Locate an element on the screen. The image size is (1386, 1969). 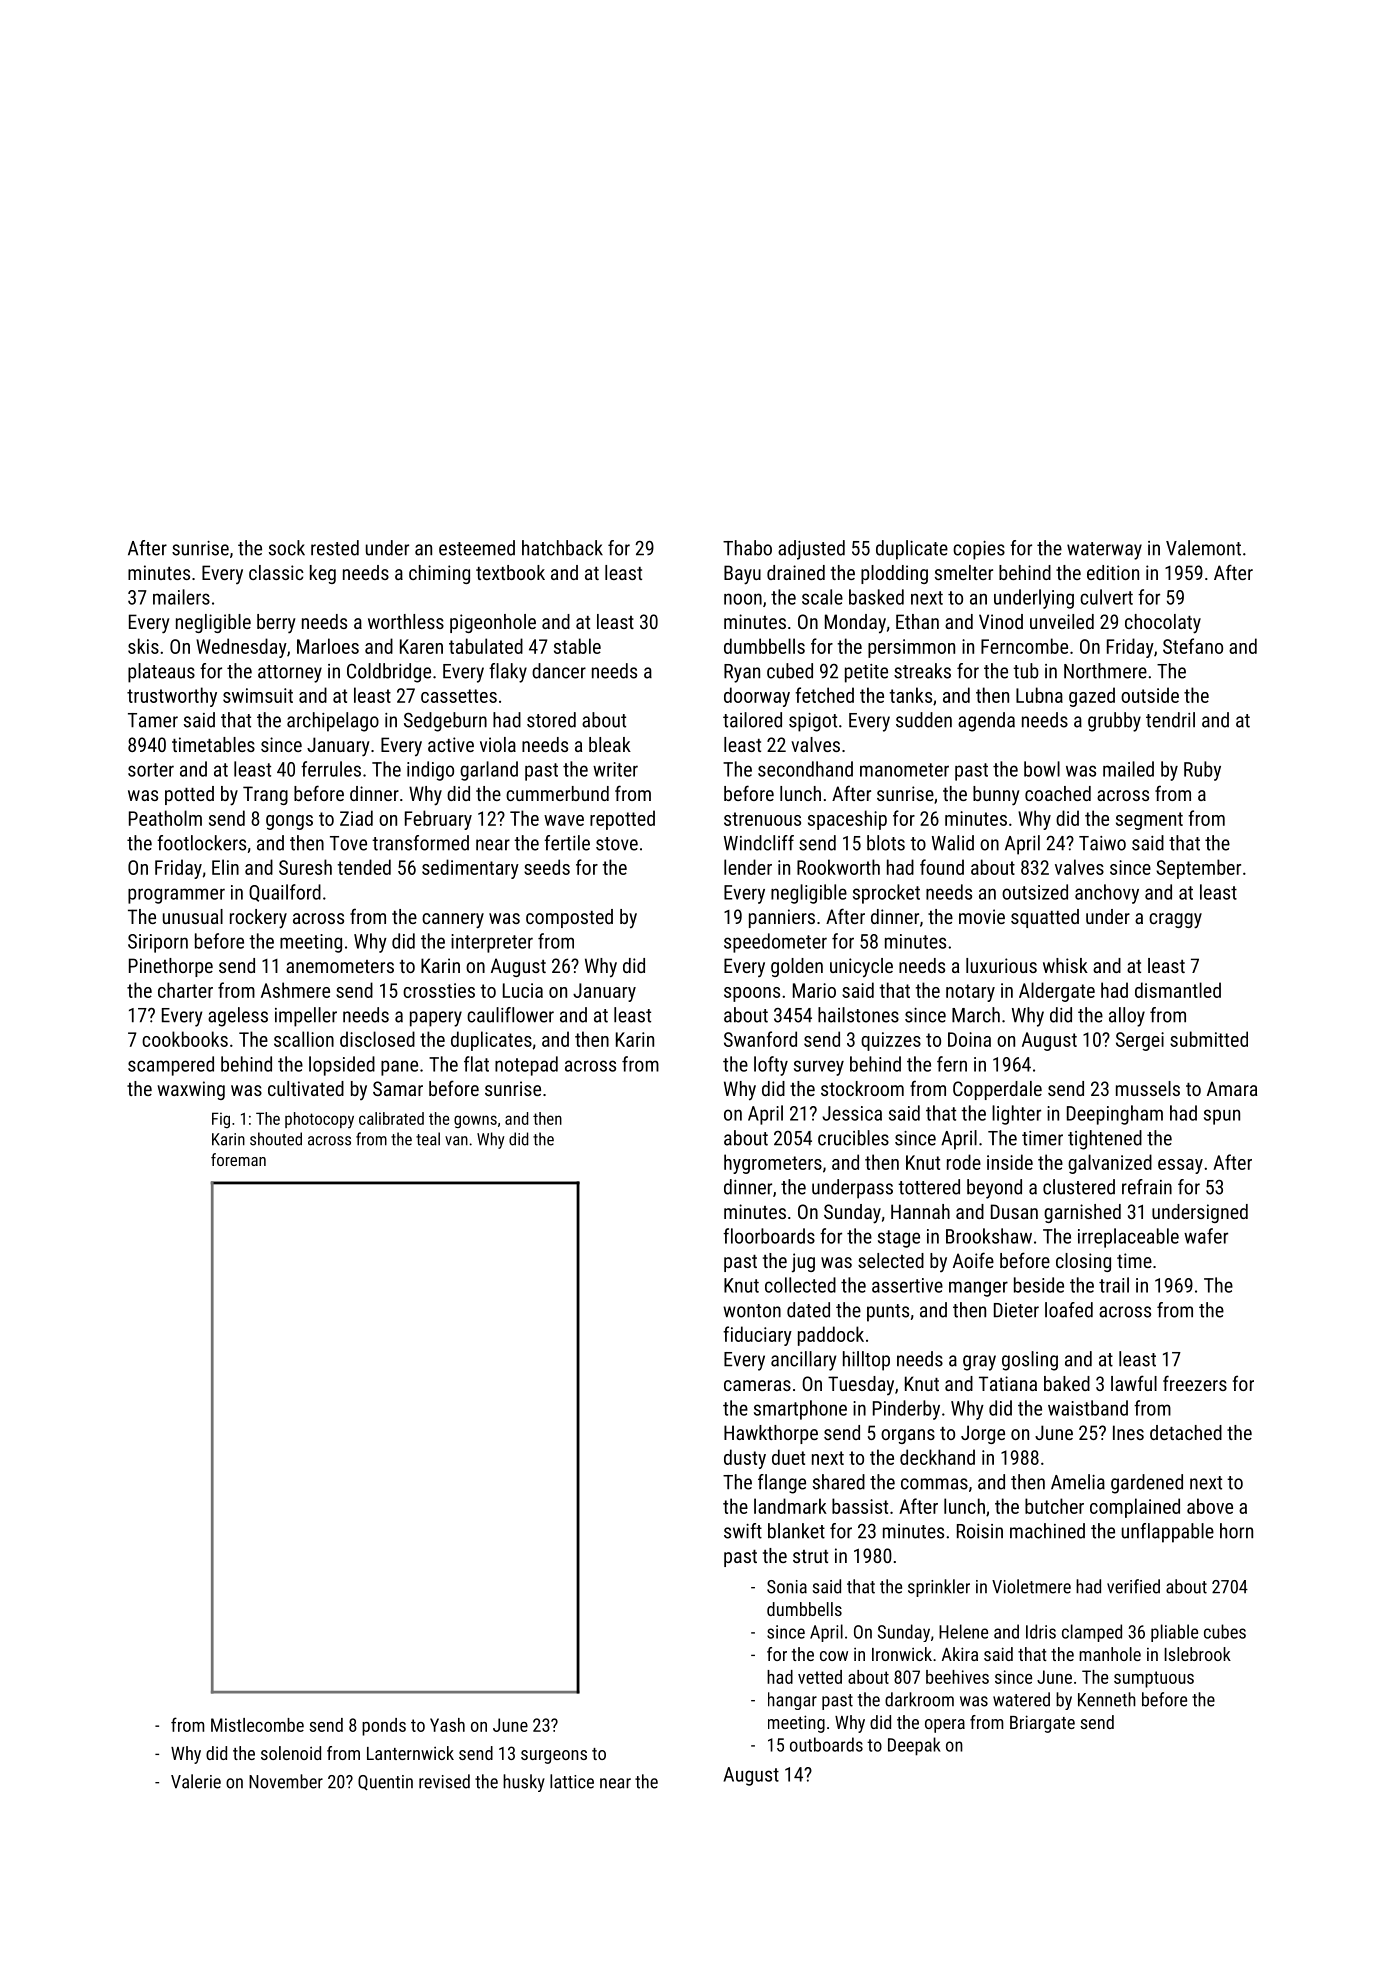
gongs is located at coordinates (289, 822).
